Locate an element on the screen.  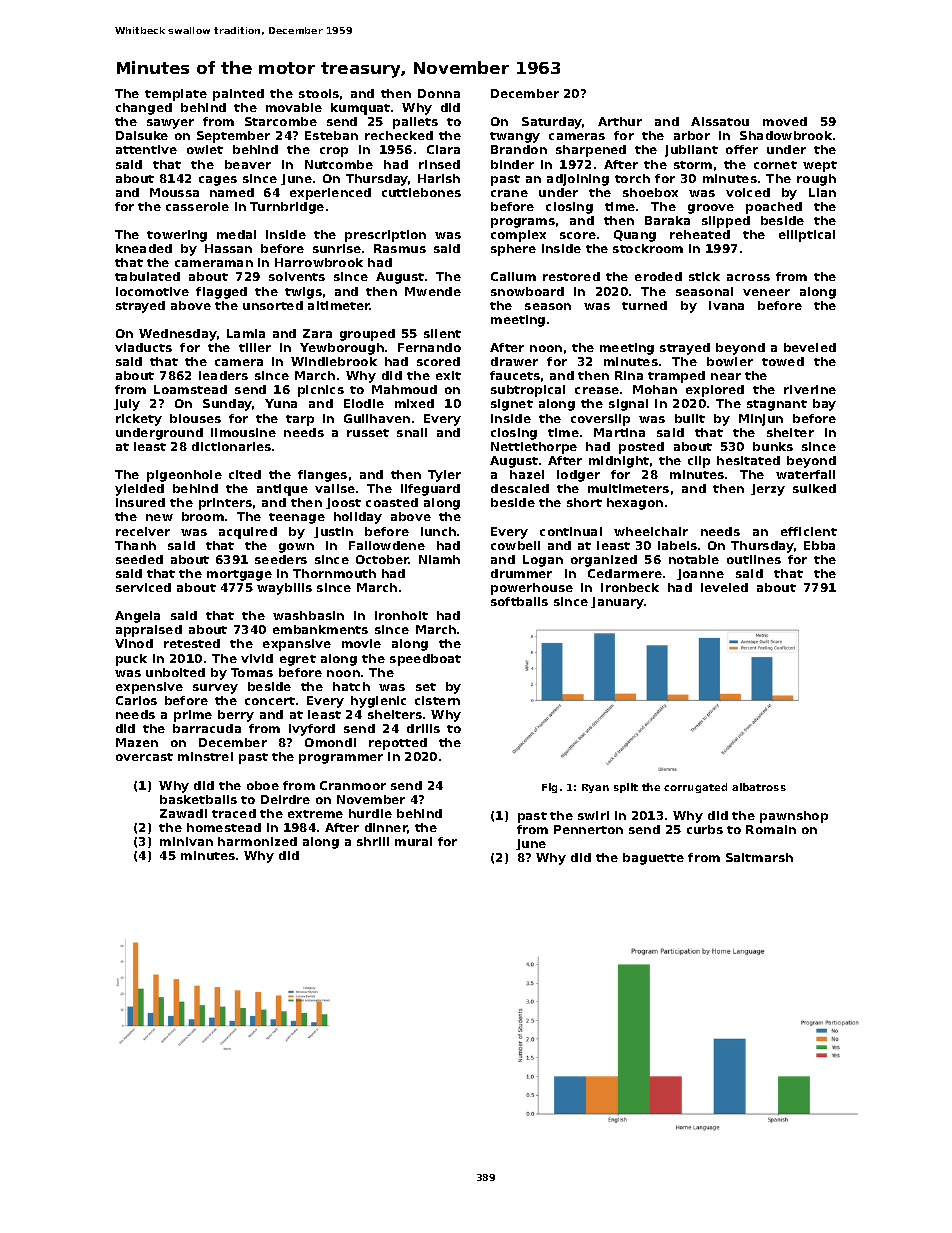
mortgage is located at coordinates (239, 575).
